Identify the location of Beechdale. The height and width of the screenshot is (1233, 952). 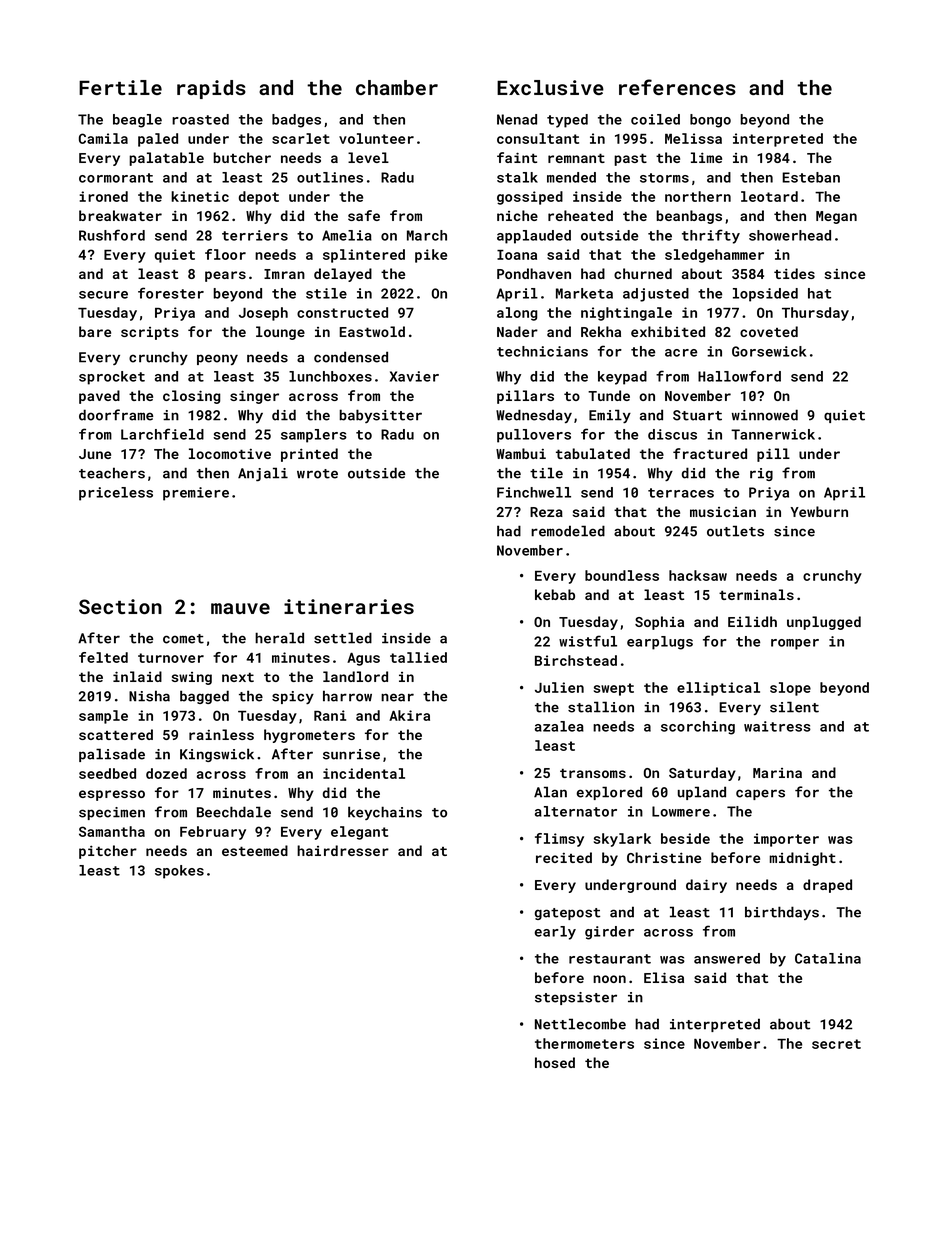
(234, 812).
